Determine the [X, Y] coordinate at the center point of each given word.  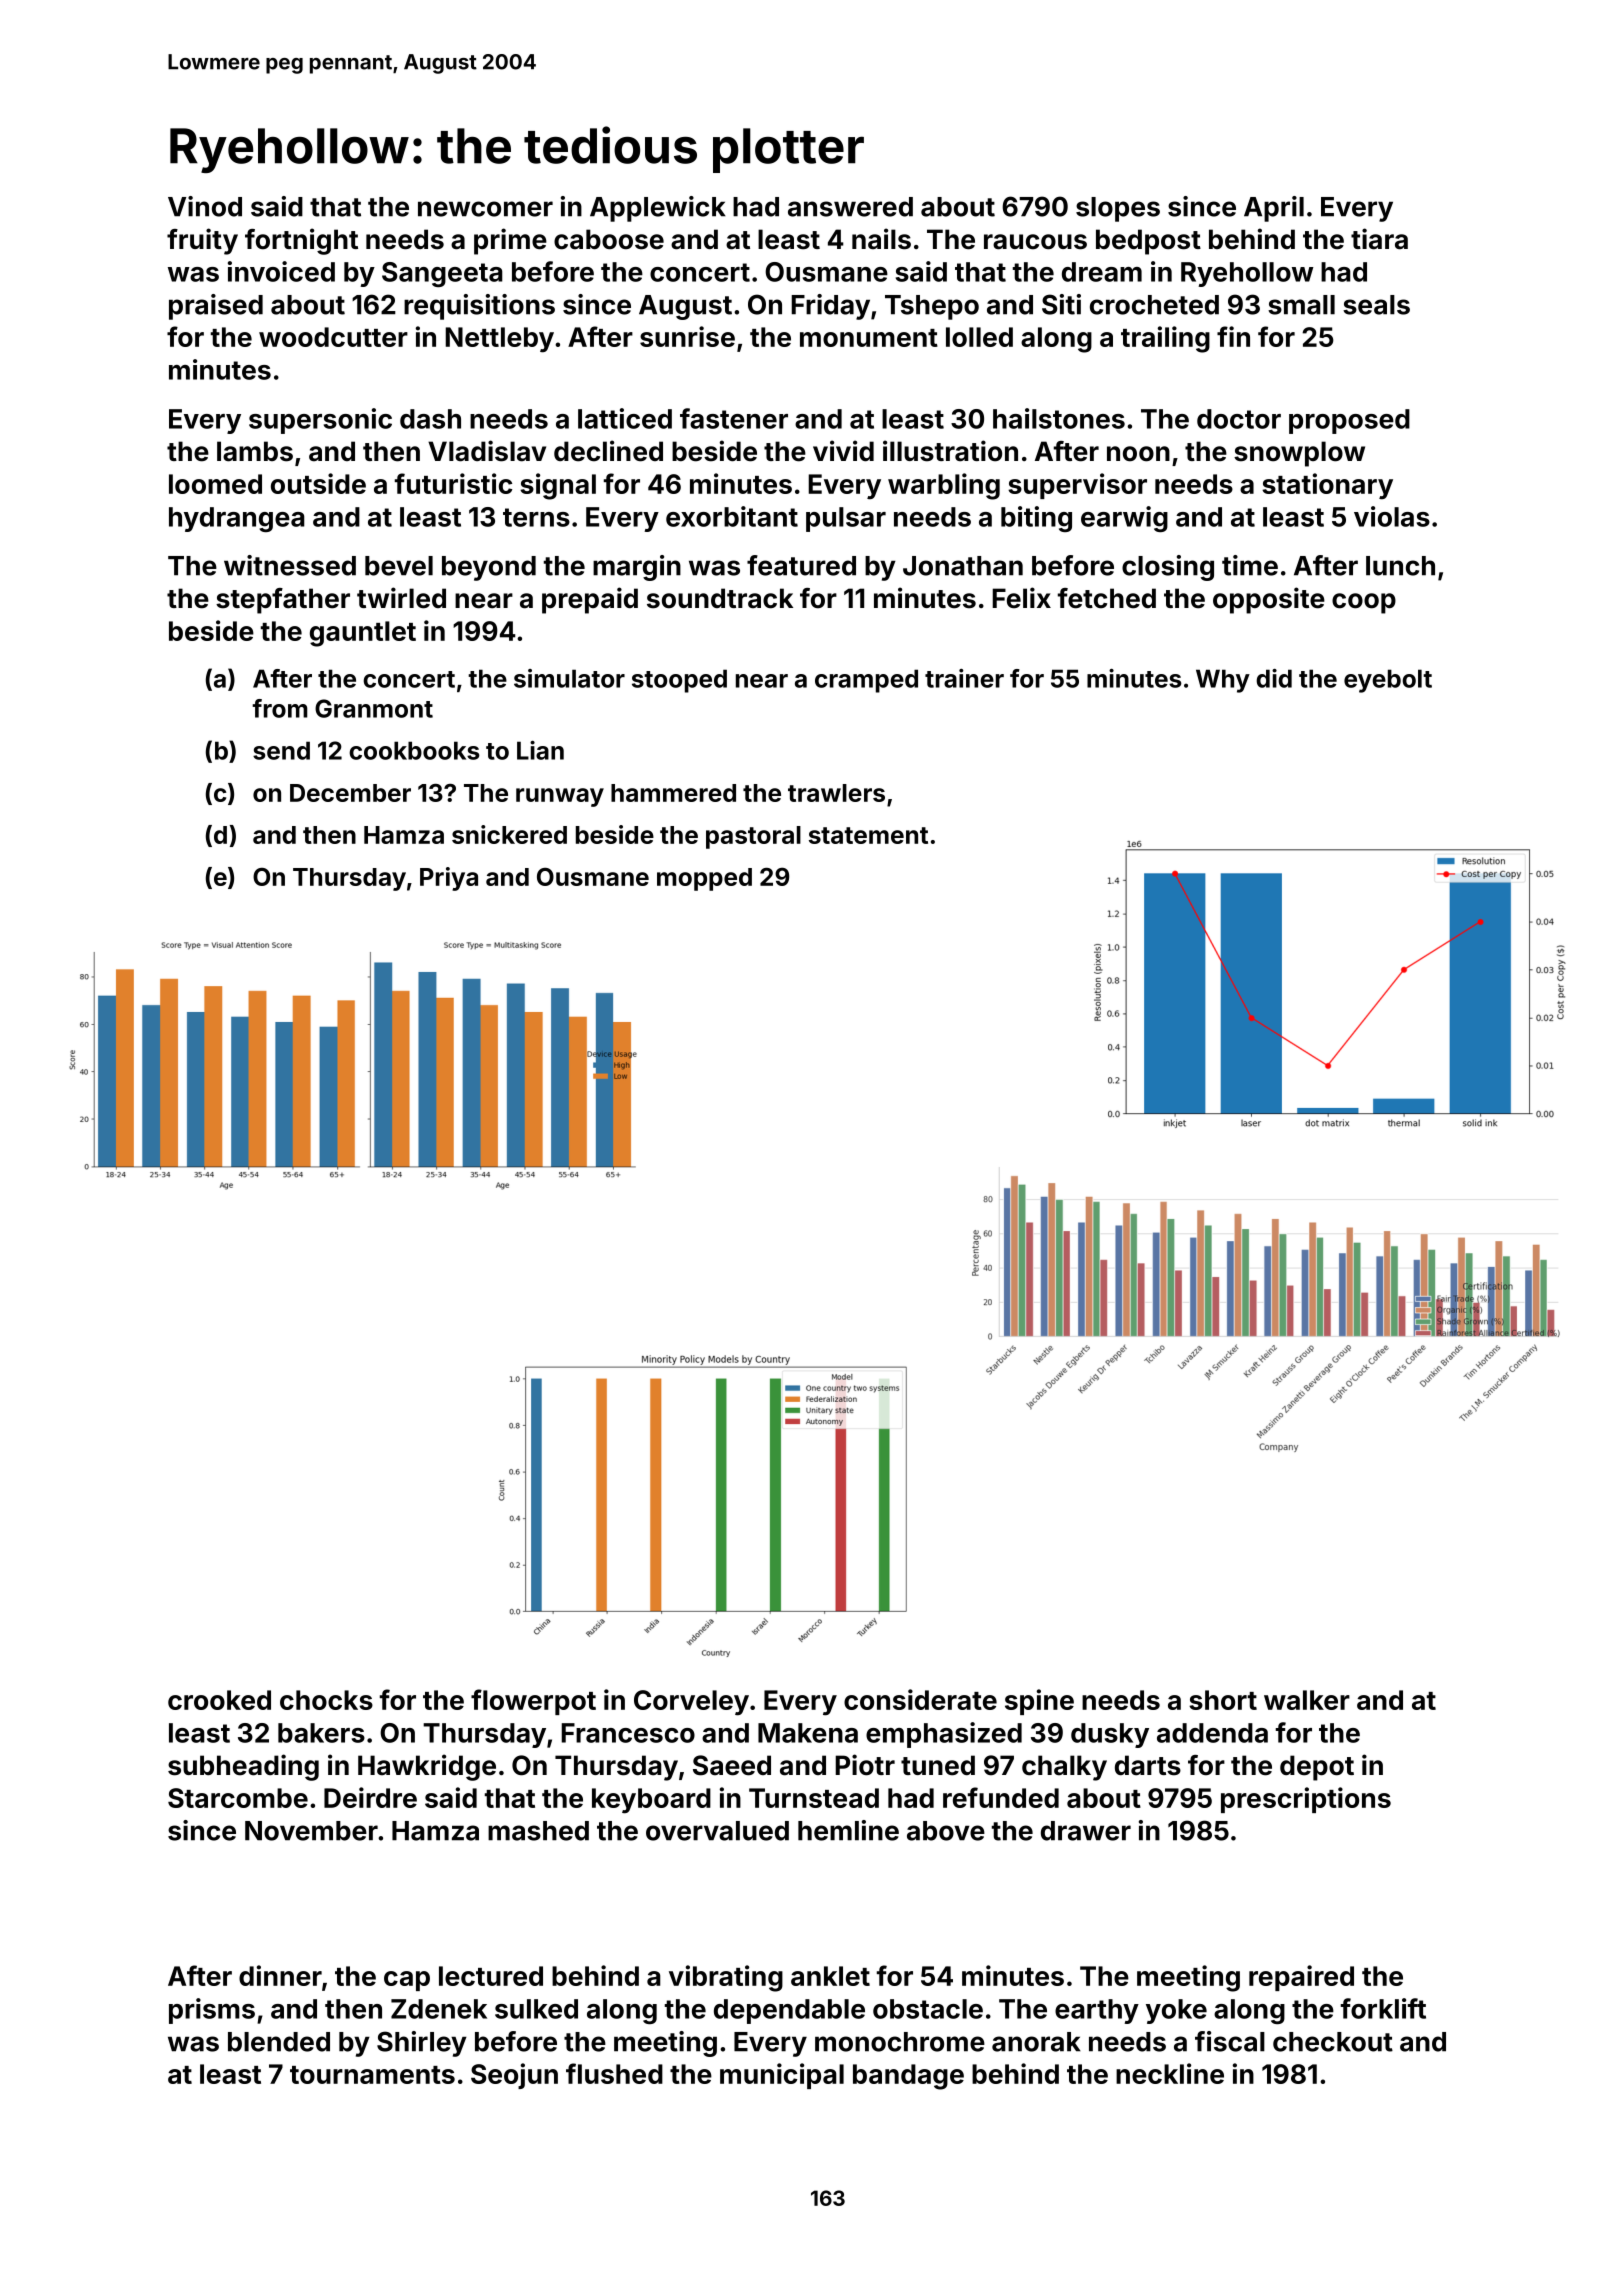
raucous [1035, 242]
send [281, 750]
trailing [1165, 339]
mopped [704, 879]
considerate [920, 1699]
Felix [1021, 598]
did [1274, 678]
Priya [449, 879]
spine [1039, 1702]
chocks [326, 1700]
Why [1223, 681]
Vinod [205, 206]
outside [318, 483]
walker [1307, 1700]
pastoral [753, 837]
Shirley [422, 2044]
